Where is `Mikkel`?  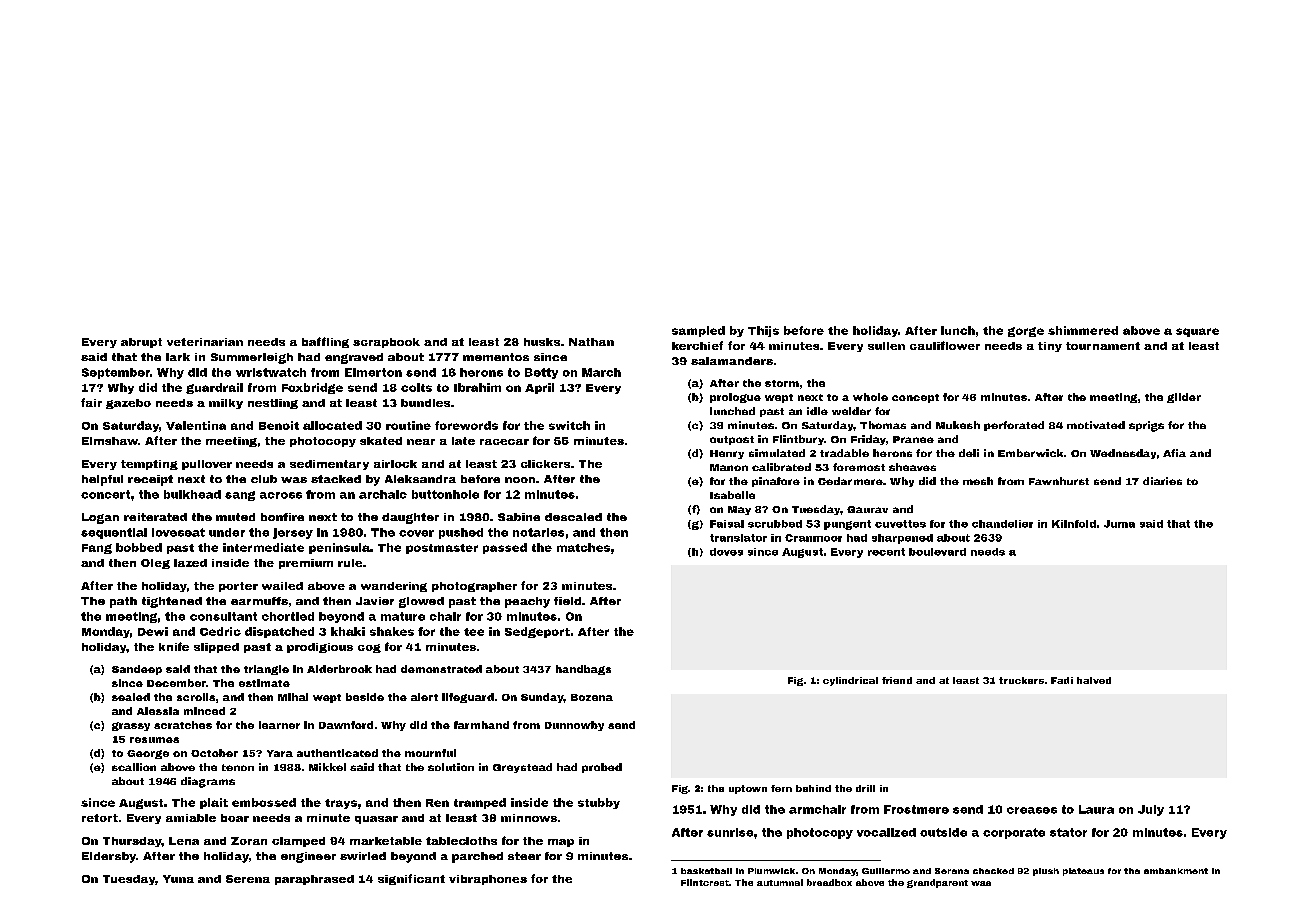 Mikkel is located at coordinates (327, 767).
